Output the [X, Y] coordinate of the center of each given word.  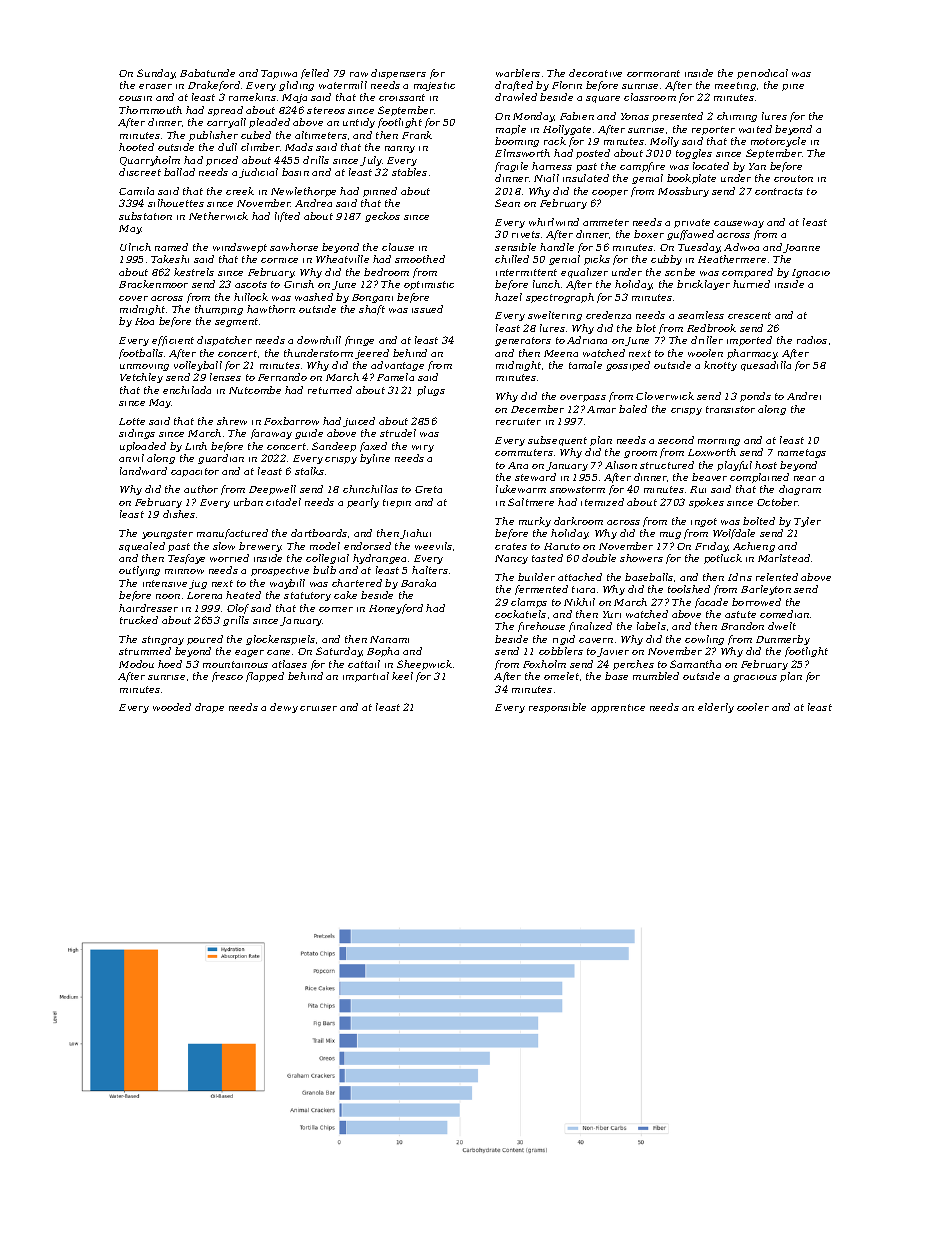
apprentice [618, 708]
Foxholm [544, 664]
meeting [735, 86]
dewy [284, 708]
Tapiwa [279, 74]
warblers [518, 73]
